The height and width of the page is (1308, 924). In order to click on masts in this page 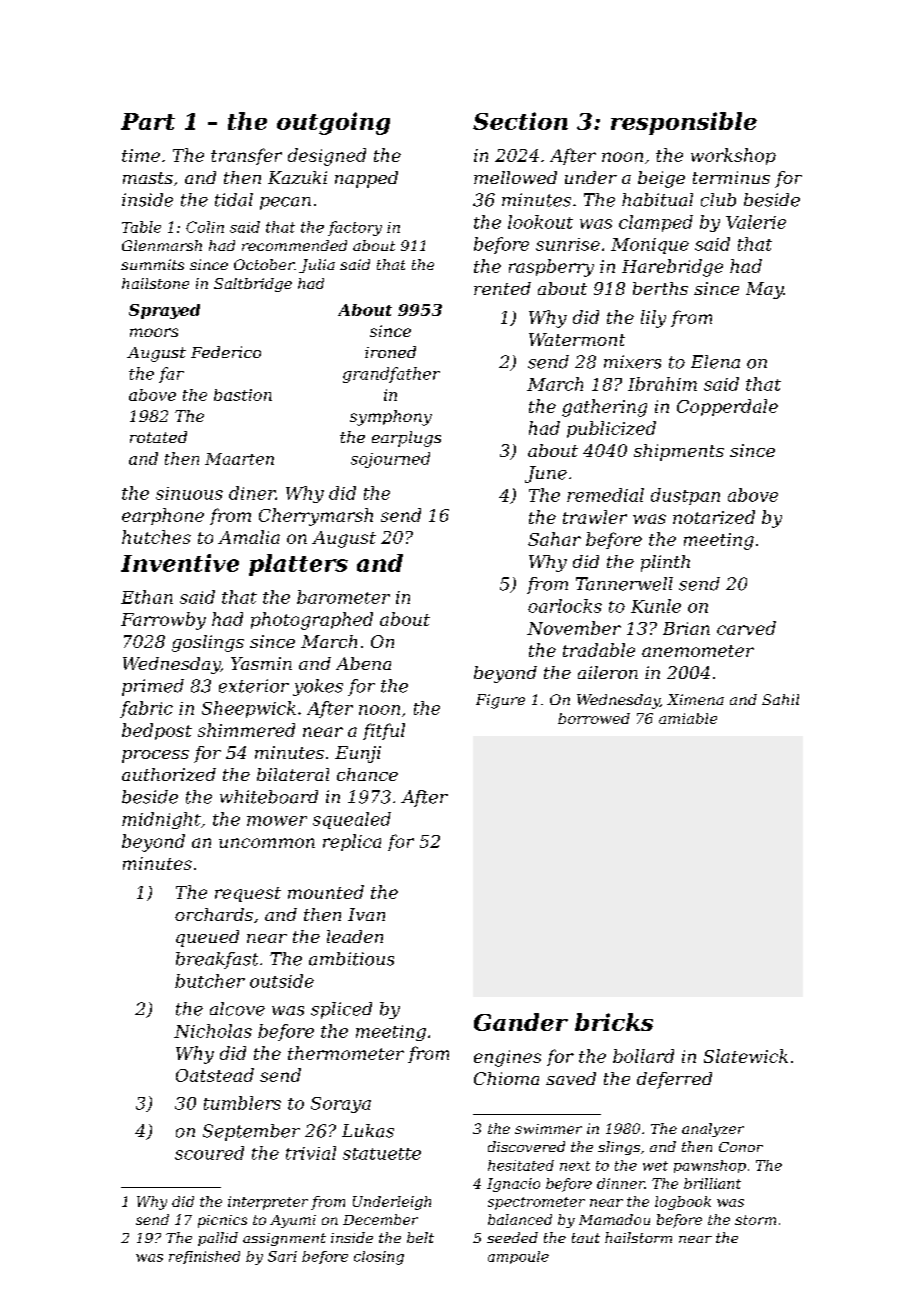, I will do `click(148, 178)`.
